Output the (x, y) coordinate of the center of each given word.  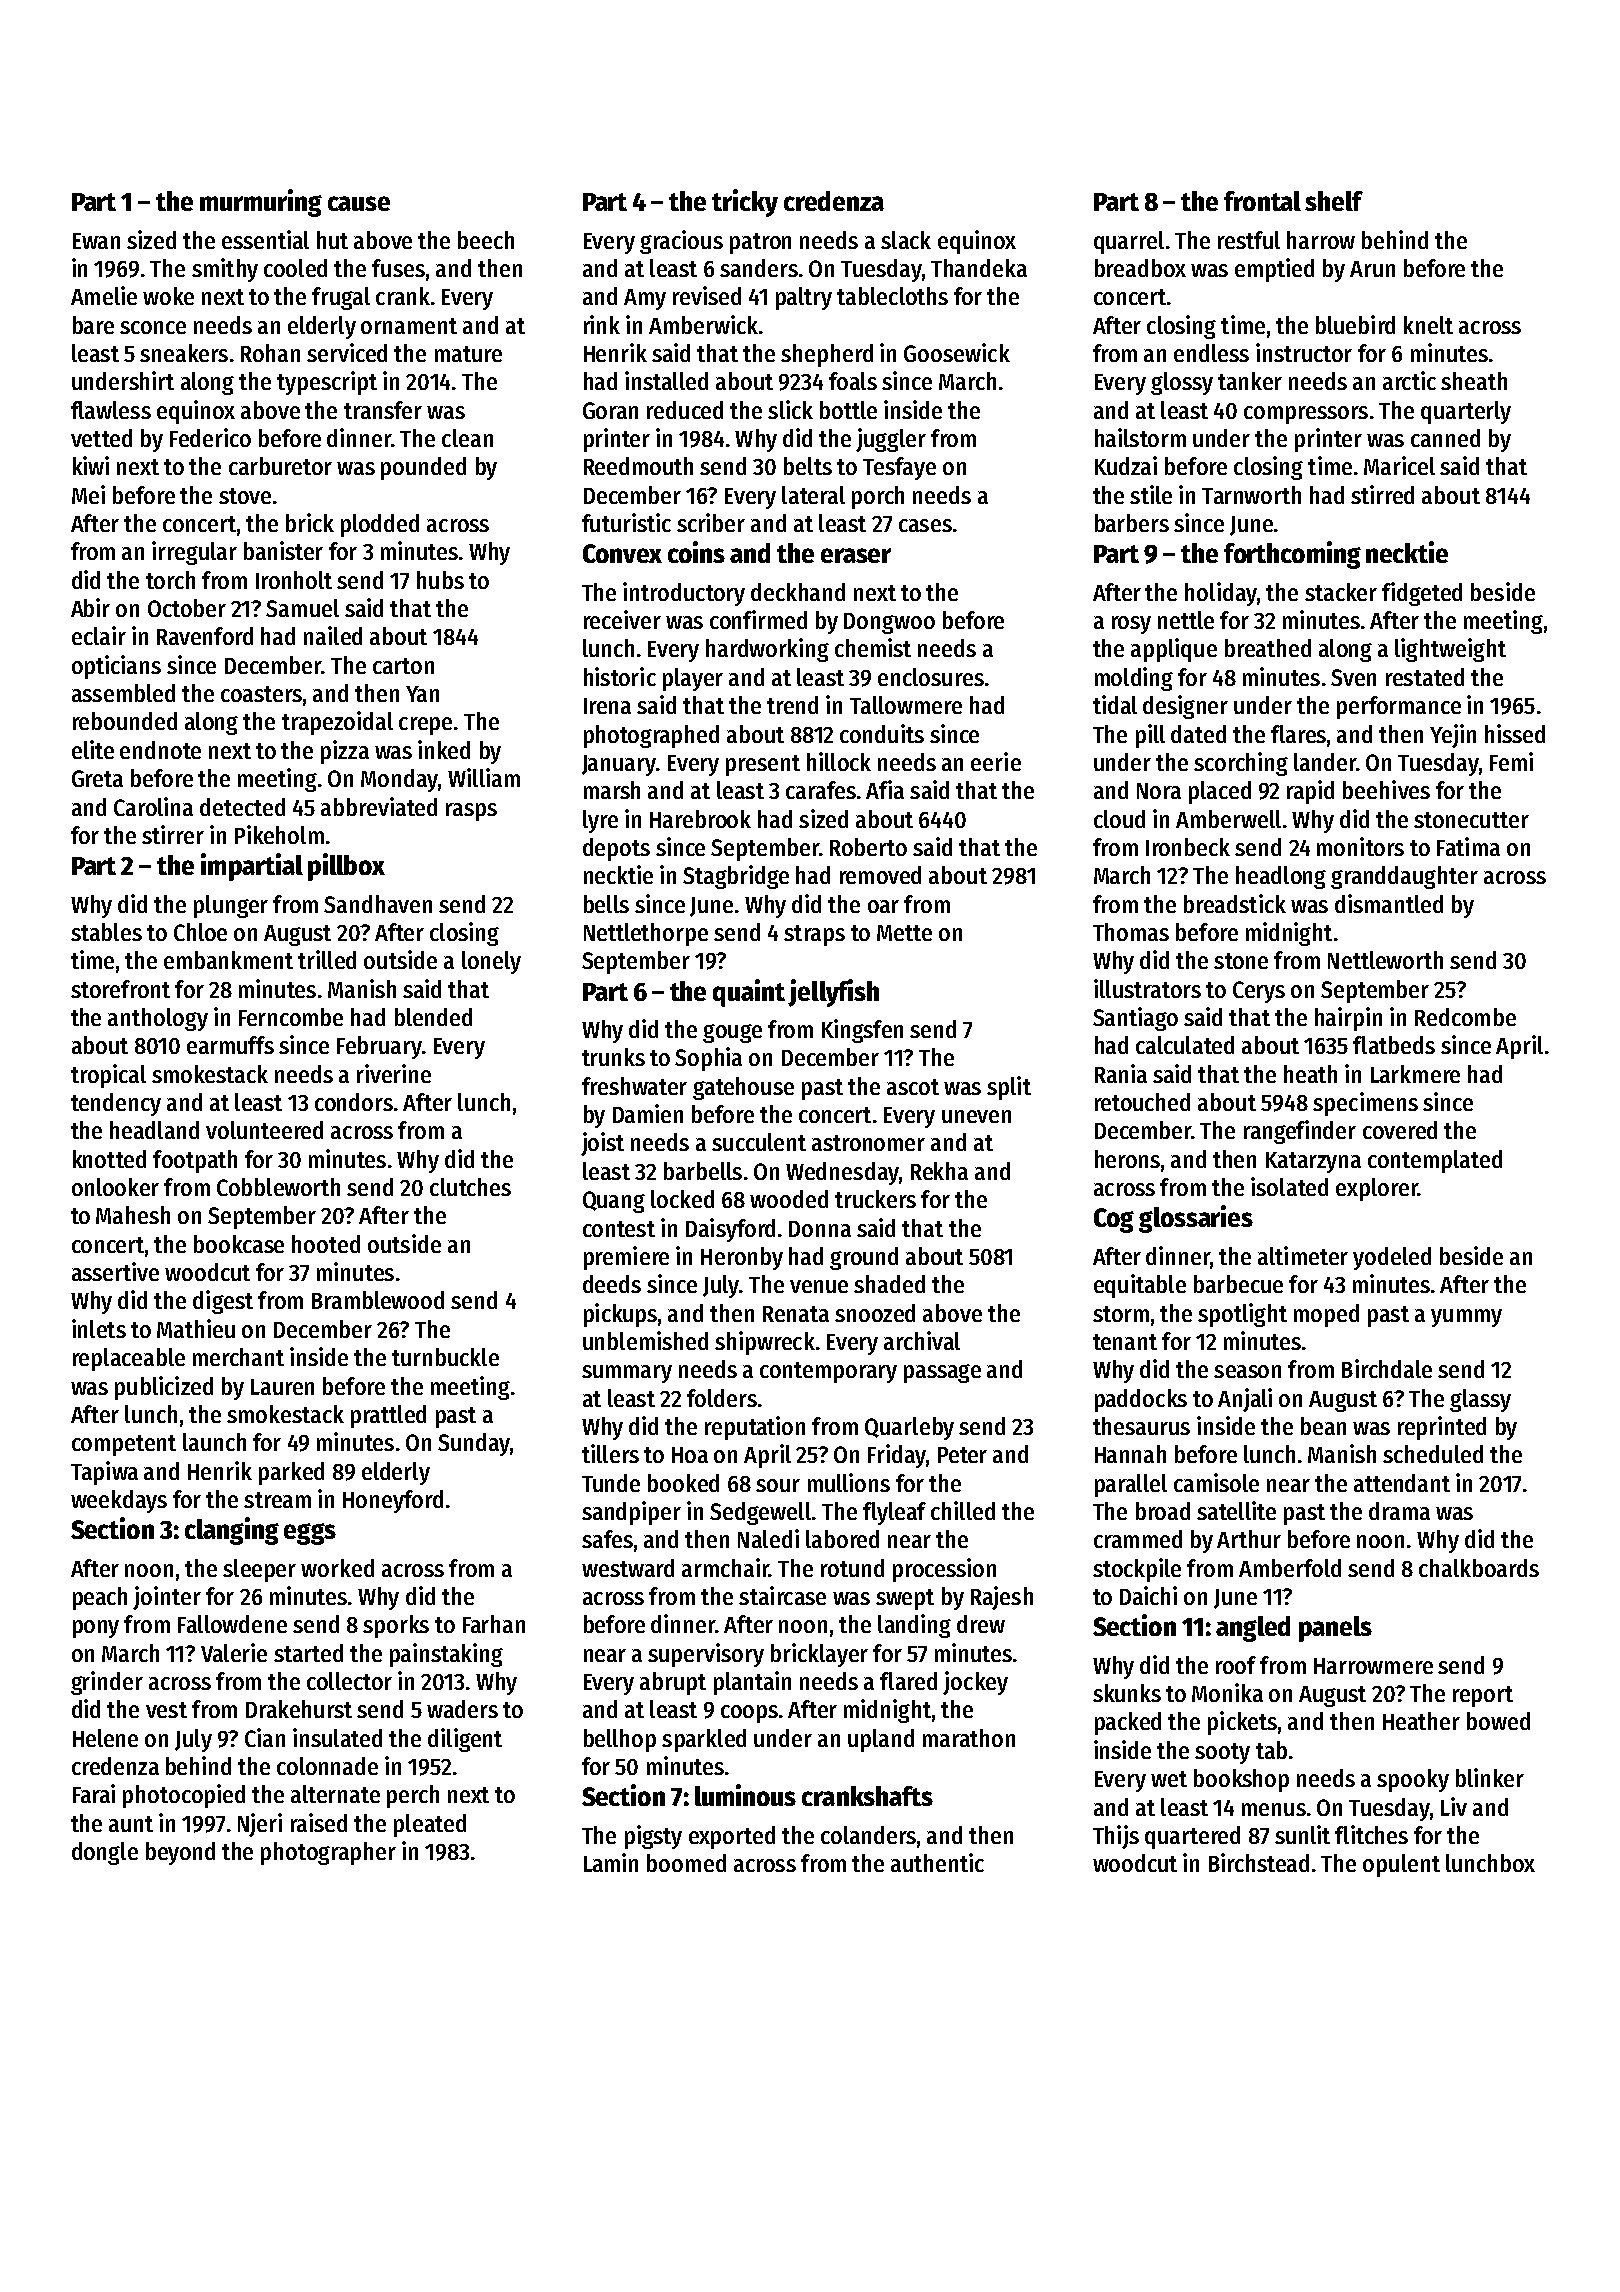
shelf (1334, 201)
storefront (120, 989)
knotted (109, 1159)
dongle (105, 1853)
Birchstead (1259, 1862)
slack (906, 240)
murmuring (261, 203)
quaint (749, 993)
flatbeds (1394, 1045)
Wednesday (842, 1173)
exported (732, 1837)
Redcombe (1465, 1017)
